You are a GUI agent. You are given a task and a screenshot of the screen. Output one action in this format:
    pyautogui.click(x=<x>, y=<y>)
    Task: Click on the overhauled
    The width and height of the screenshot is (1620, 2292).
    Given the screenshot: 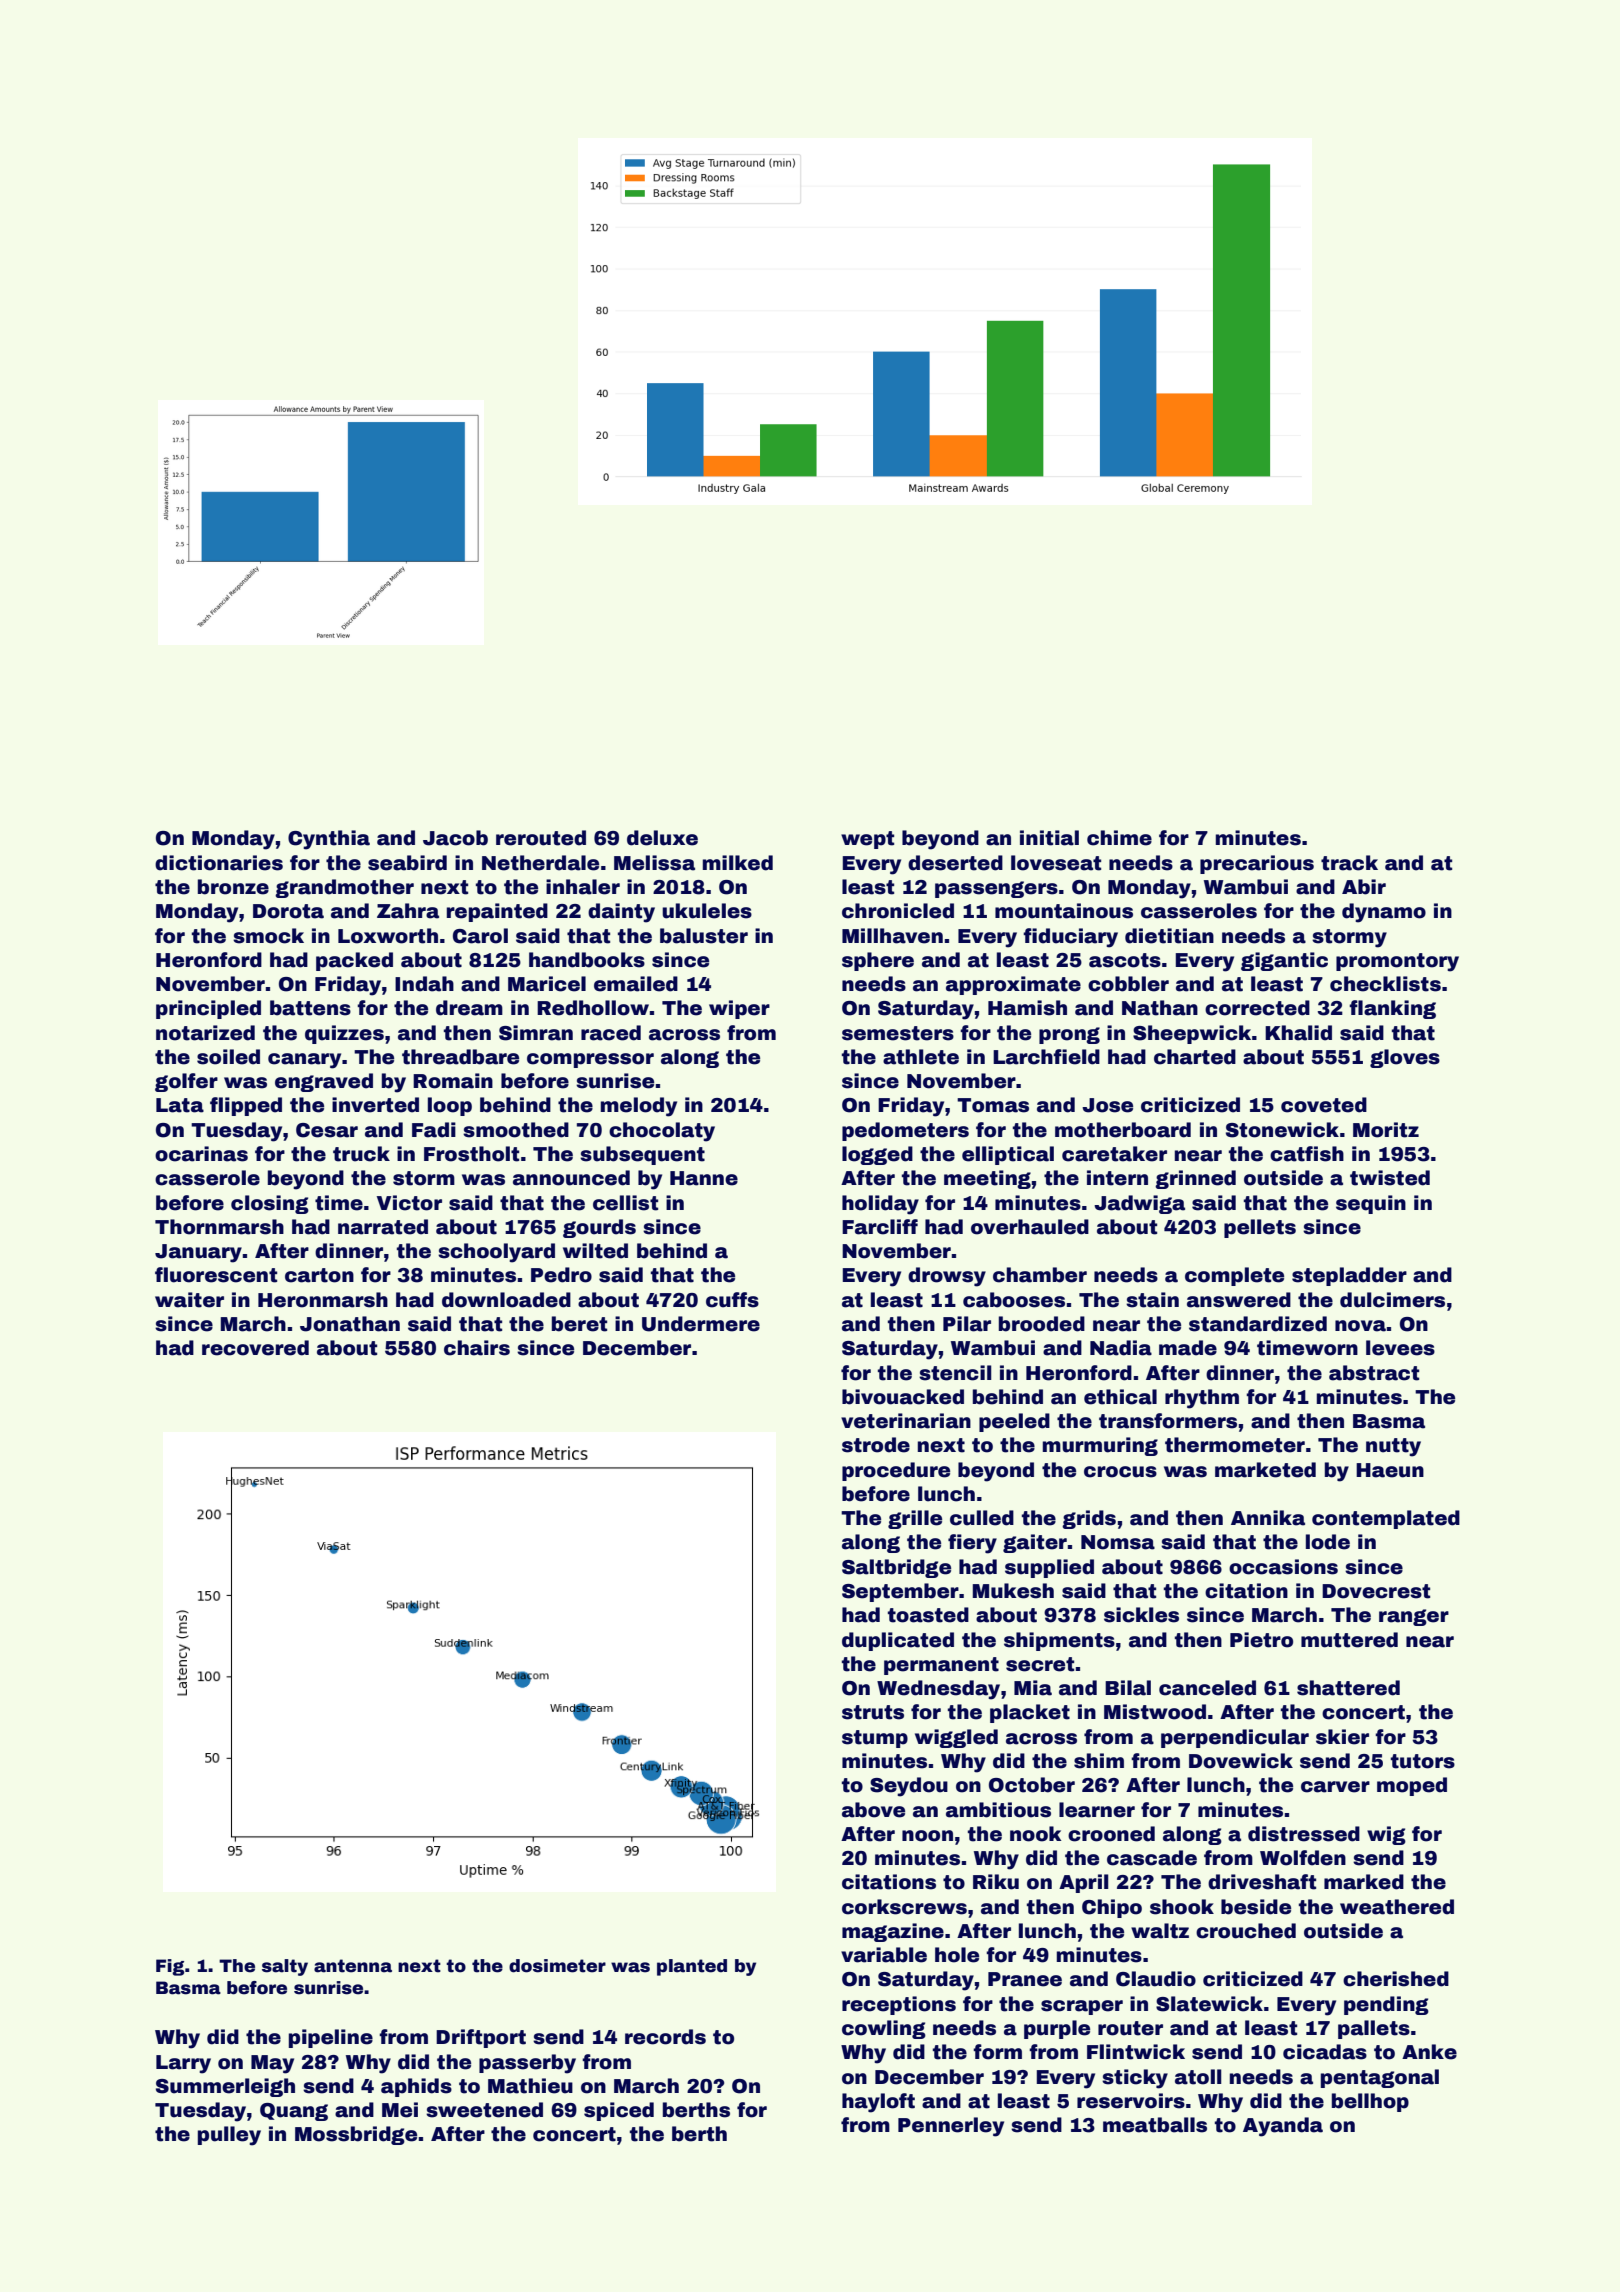 What is the action you would take?
    pyautogui.click(x=1030, y=1227)
